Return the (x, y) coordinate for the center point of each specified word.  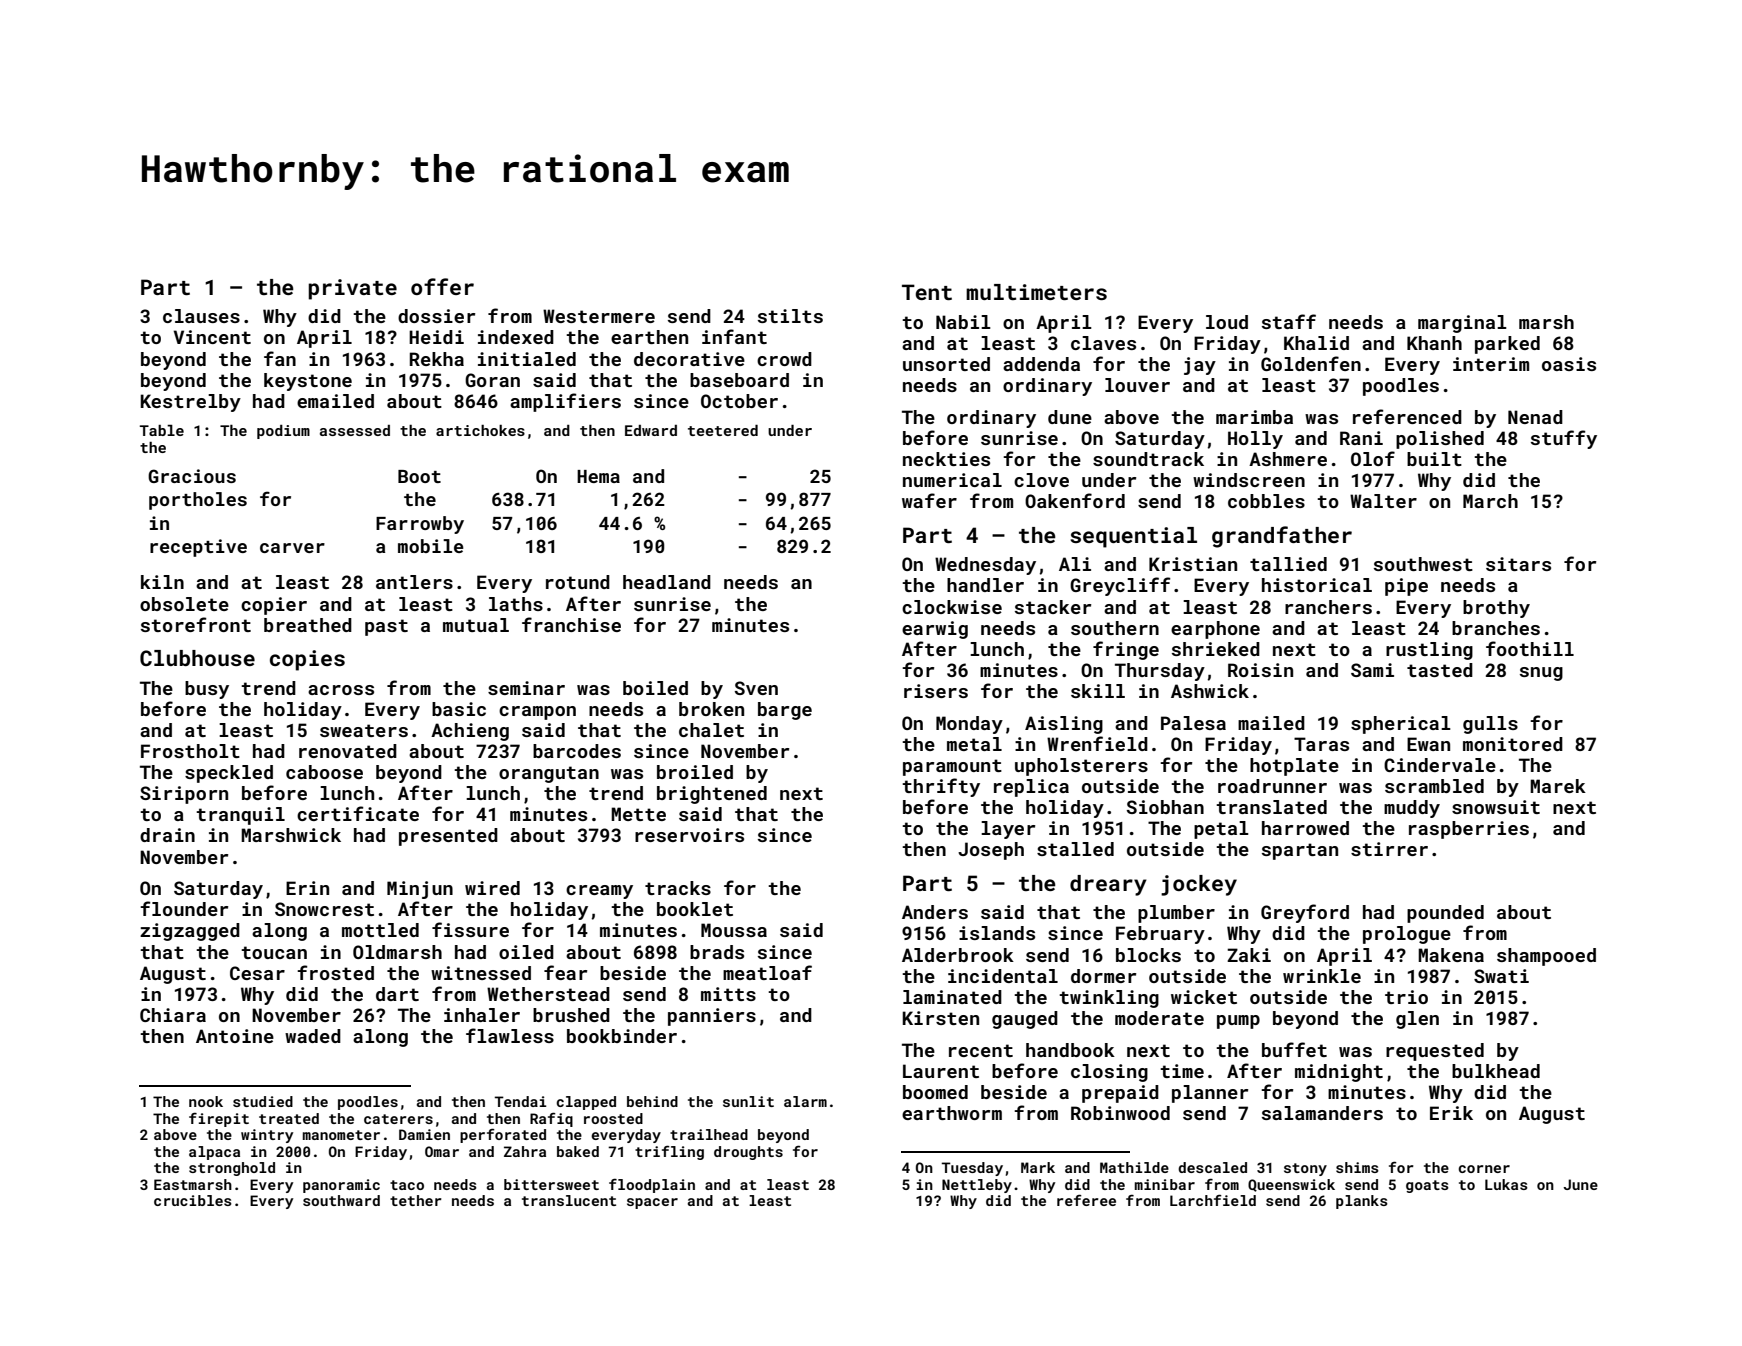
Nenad (1535, 417)
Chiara (173, 1015)
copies (307, 660)
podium (283, 432)
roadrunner (1272, 786)
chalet (711, 730)
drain (167, 835)
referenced (1407, 416)
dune (1070, 417)
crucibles (193, 1200)
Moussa (734, 930)
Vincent (212, 337)
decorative (689, 359)
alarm (805, 1101)
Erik (1451, 1113)
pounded (1445, 914)
